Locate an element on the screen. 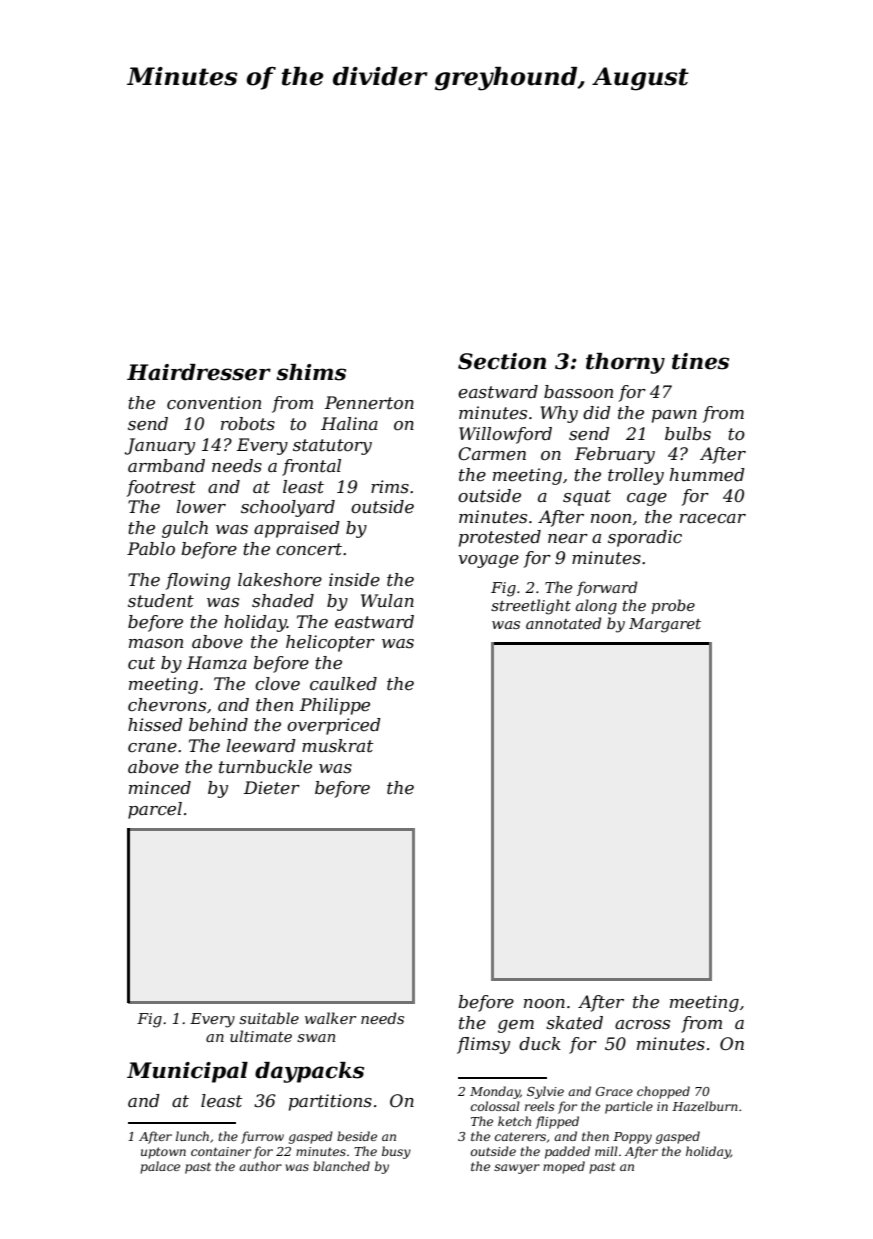  annotated is located at coordinates (563, 623).
